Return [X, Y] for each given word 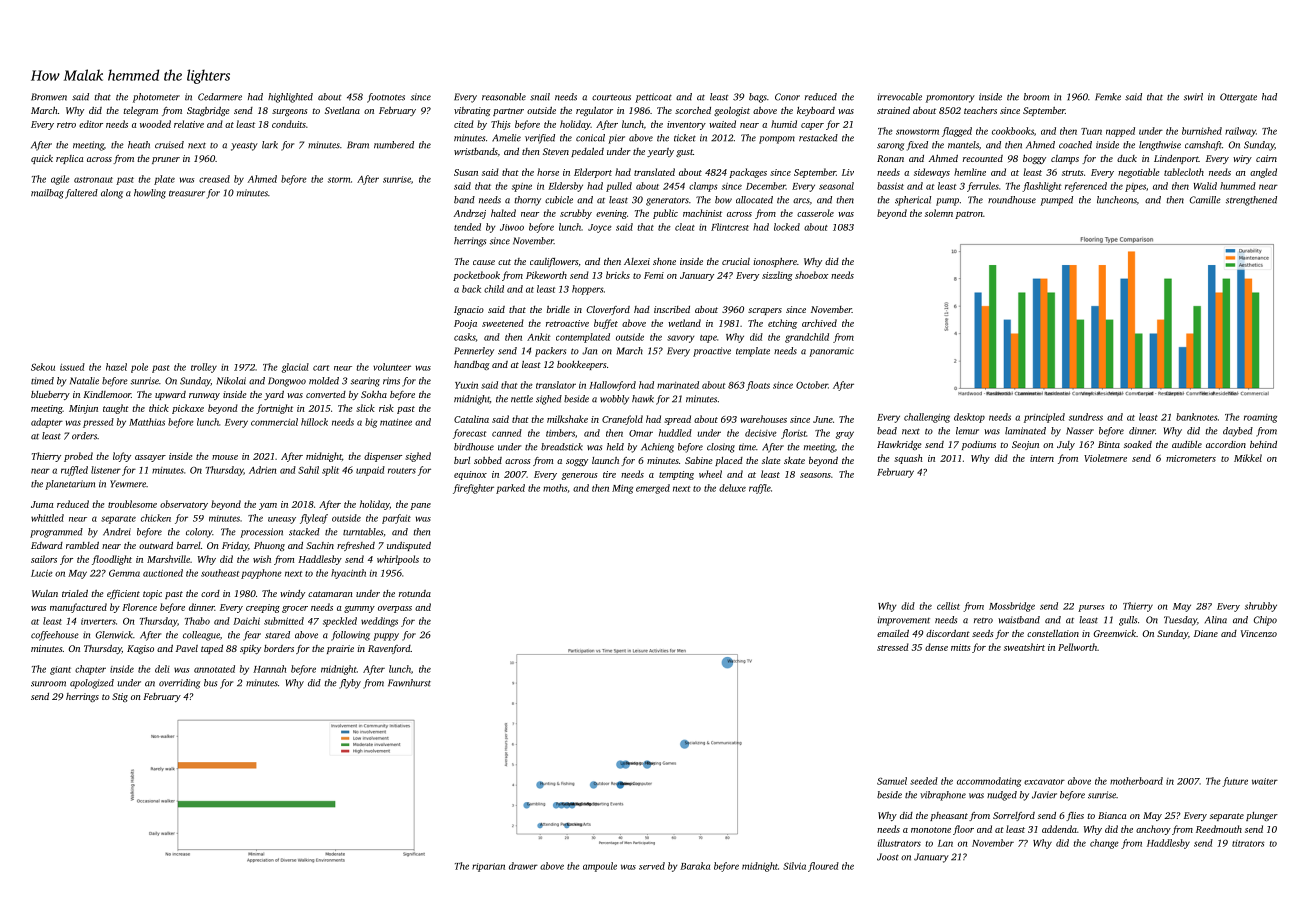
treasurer [187, 193]
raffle [760, 489]
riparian [488, 867]
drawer [523, 866]
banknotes [1196, 417]
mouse [225, 457]
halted [503, 213]
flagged [957, 132]
